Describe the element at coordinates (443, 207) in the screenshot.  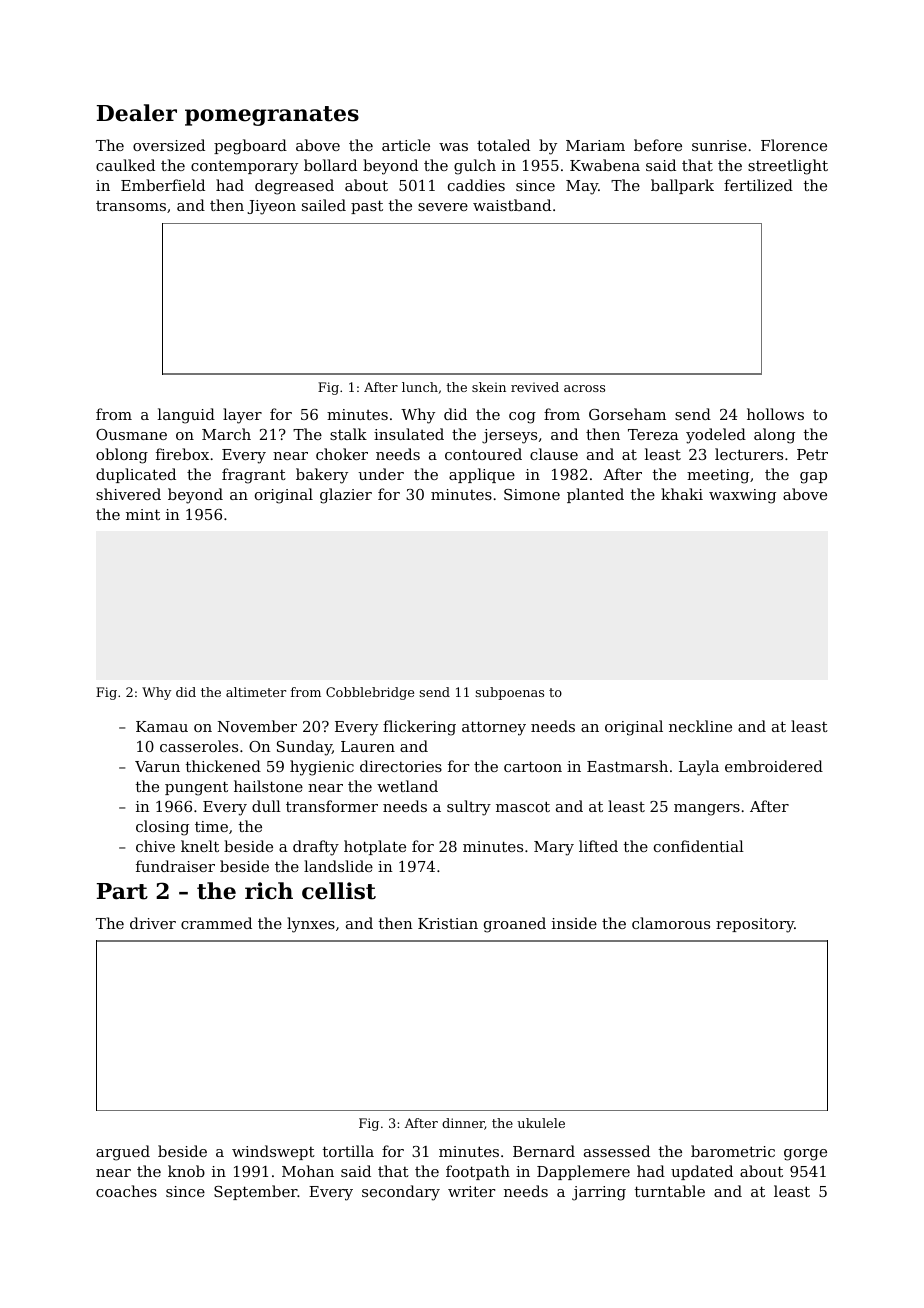
I see `severe` at that location.
